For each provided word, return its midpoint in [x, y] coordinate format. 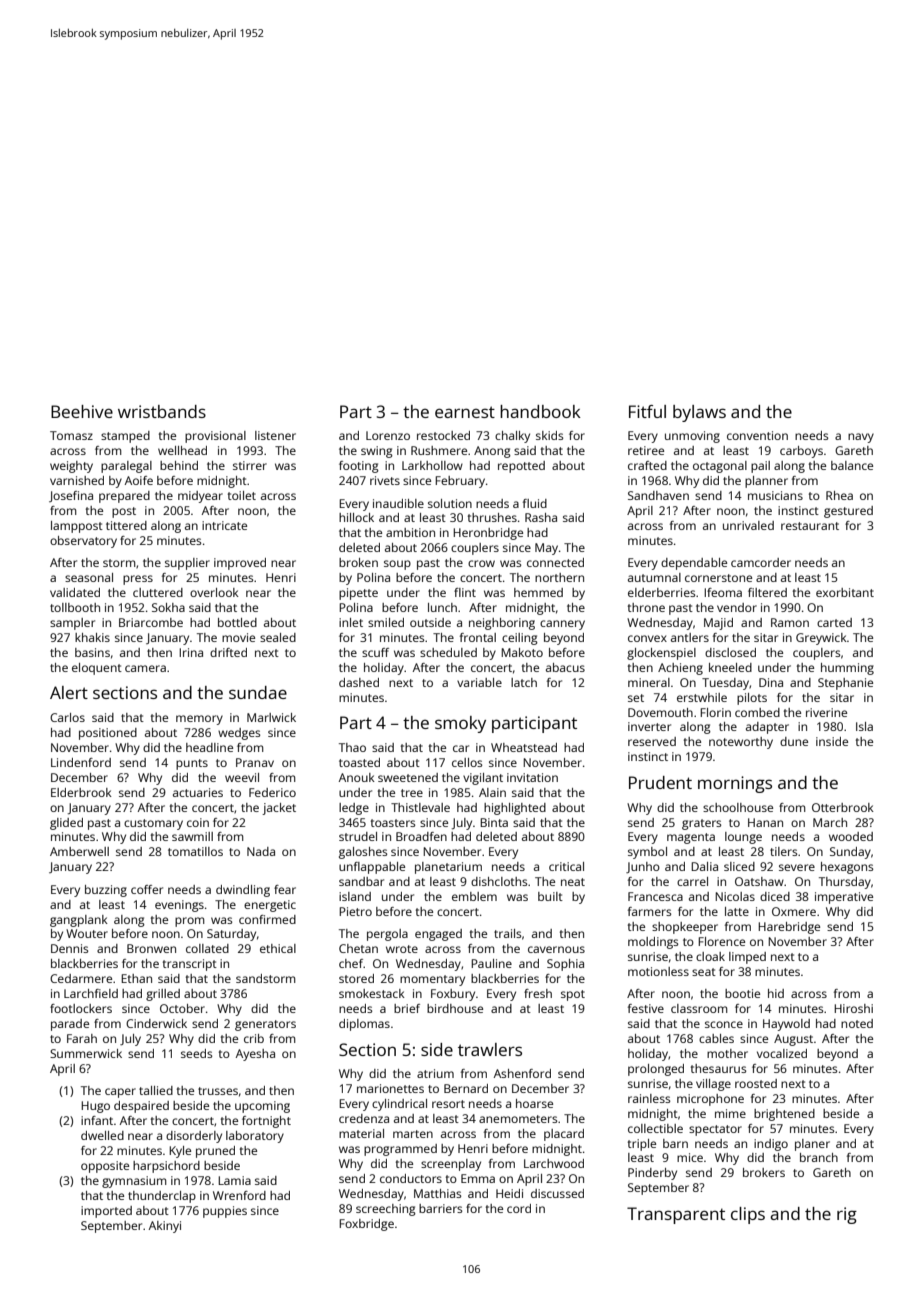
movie [238, 637]
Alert [69, 692]
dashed [359, 682]
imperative [844, 898]
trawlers [490, 1049]
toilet [242, 495]
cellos [467, 762]
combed [757, 712]
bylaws [699, 413]
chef [351, 963]
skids [549, 435]
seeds [196, 1053]
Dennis [69, 948]
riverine [826, 712]
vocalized [782, 1053]
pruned [215, 1152]
